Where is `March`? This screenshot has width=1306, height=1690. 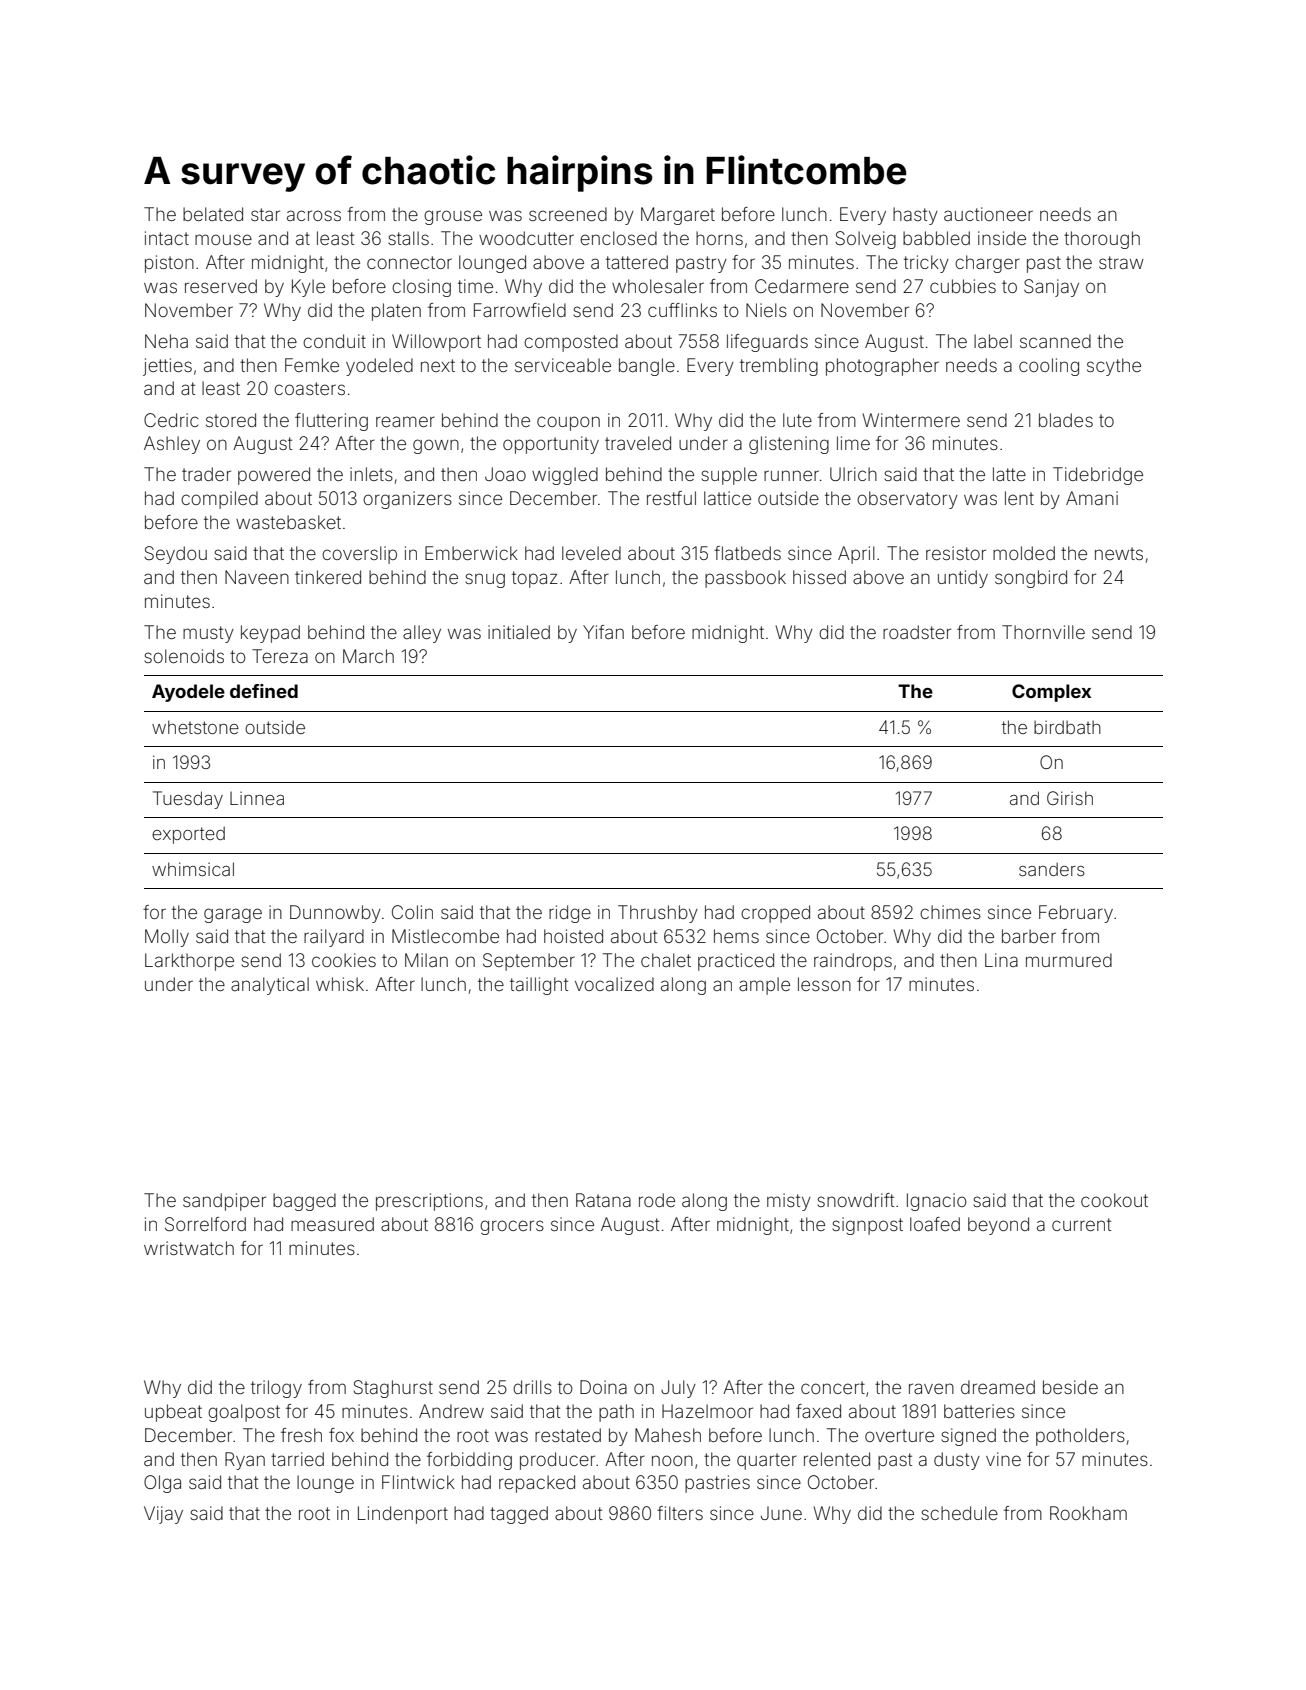
March is located at coordinates (368, 656).
